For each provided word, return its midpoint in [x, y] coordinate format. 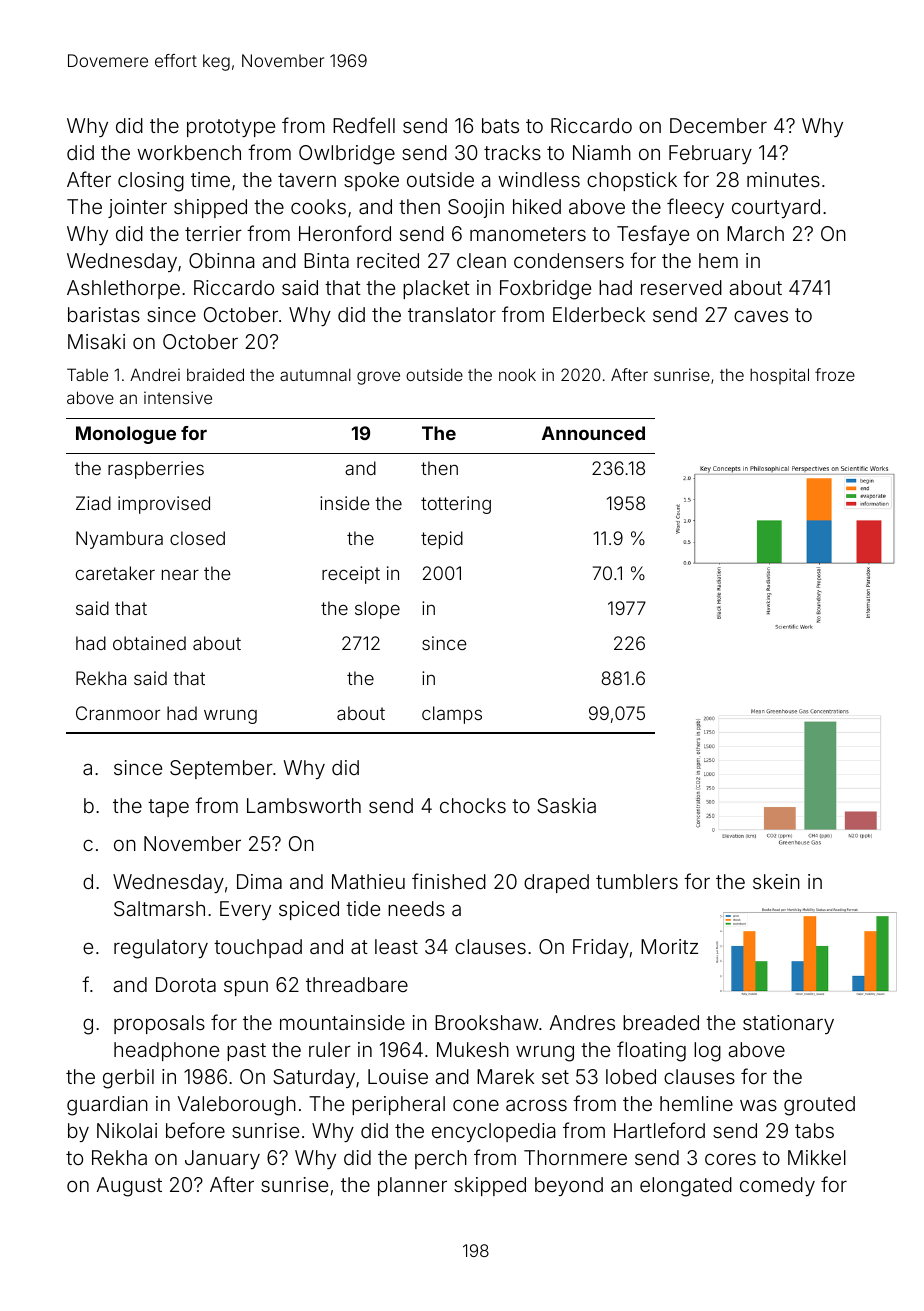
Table [87, 374]
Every [245, 910]
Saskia [566, 805]
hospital [779, 376]
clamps [452, 715]
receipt [351, 575]
